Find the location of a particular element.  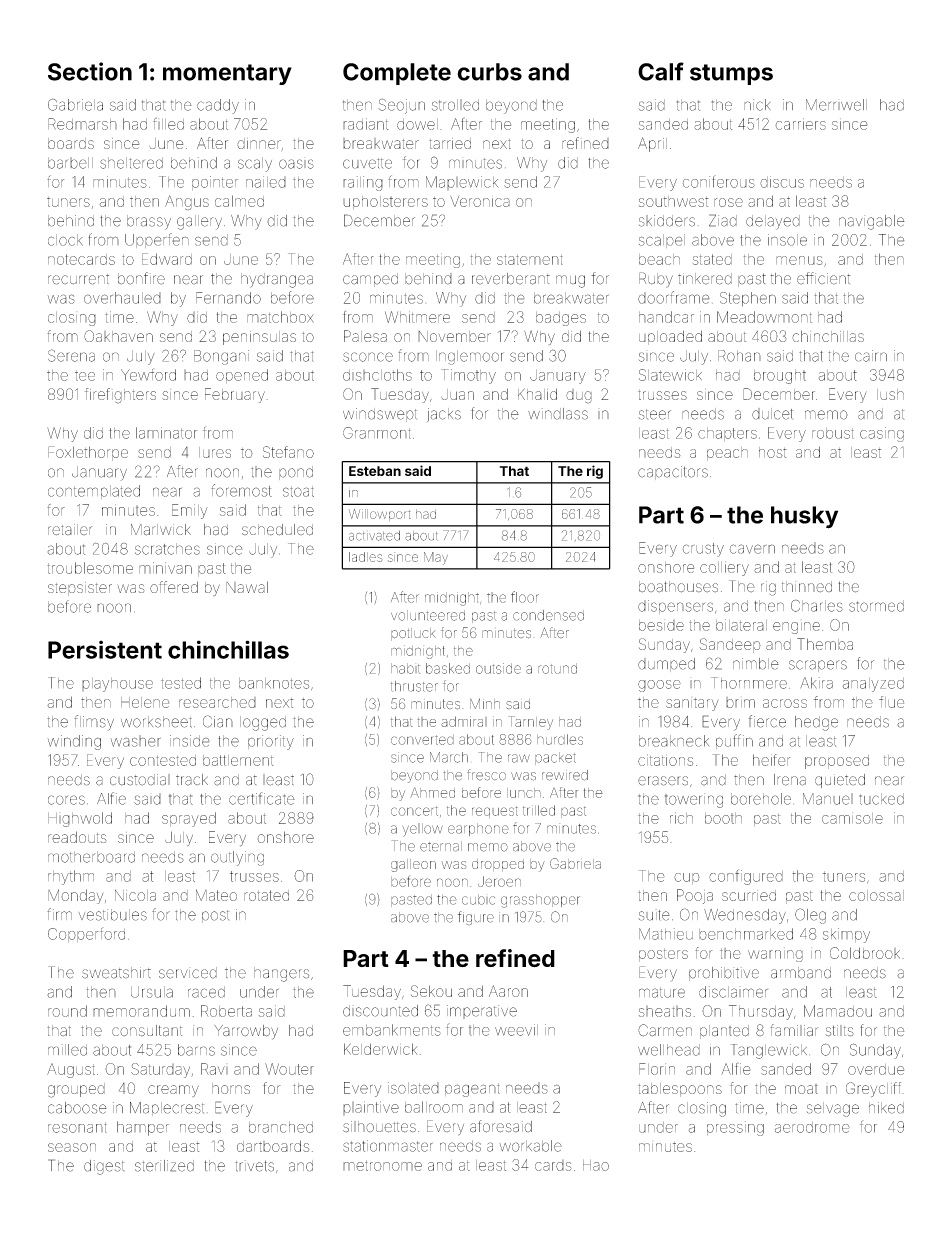

puffin is located at coordinates (734, 741).
